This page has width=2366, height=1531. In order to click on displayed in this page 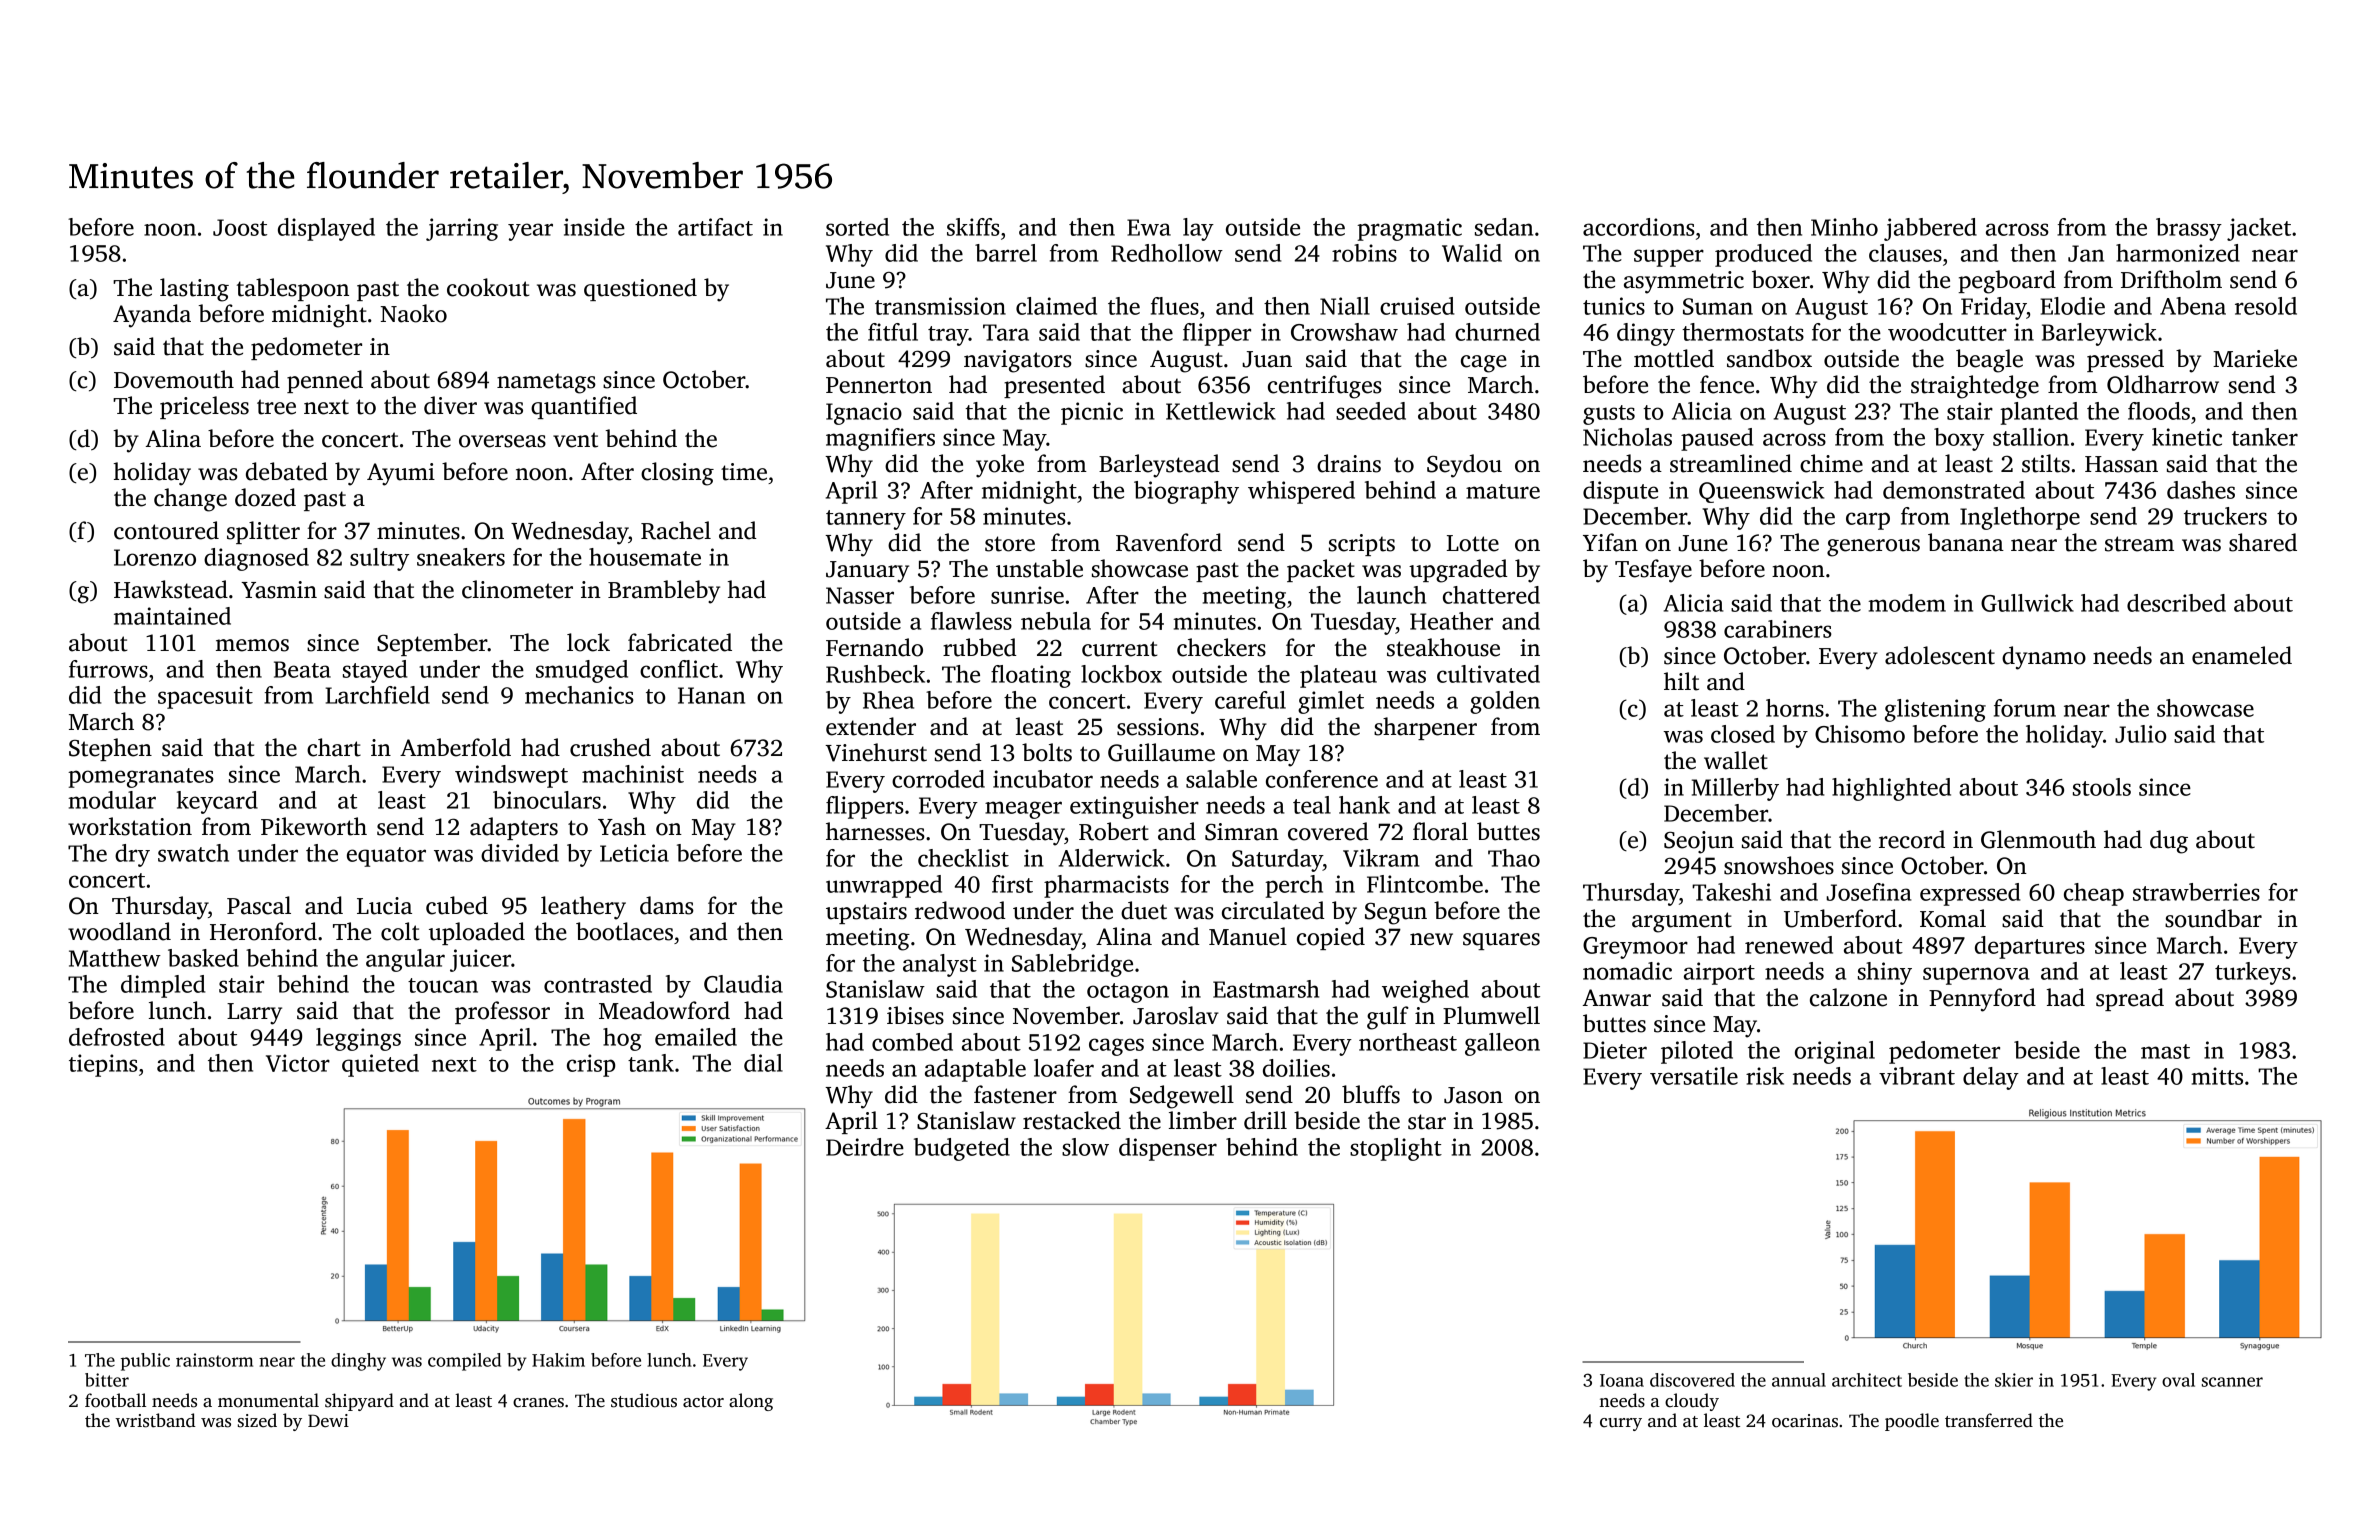, I will do `click(326, 229)`.
